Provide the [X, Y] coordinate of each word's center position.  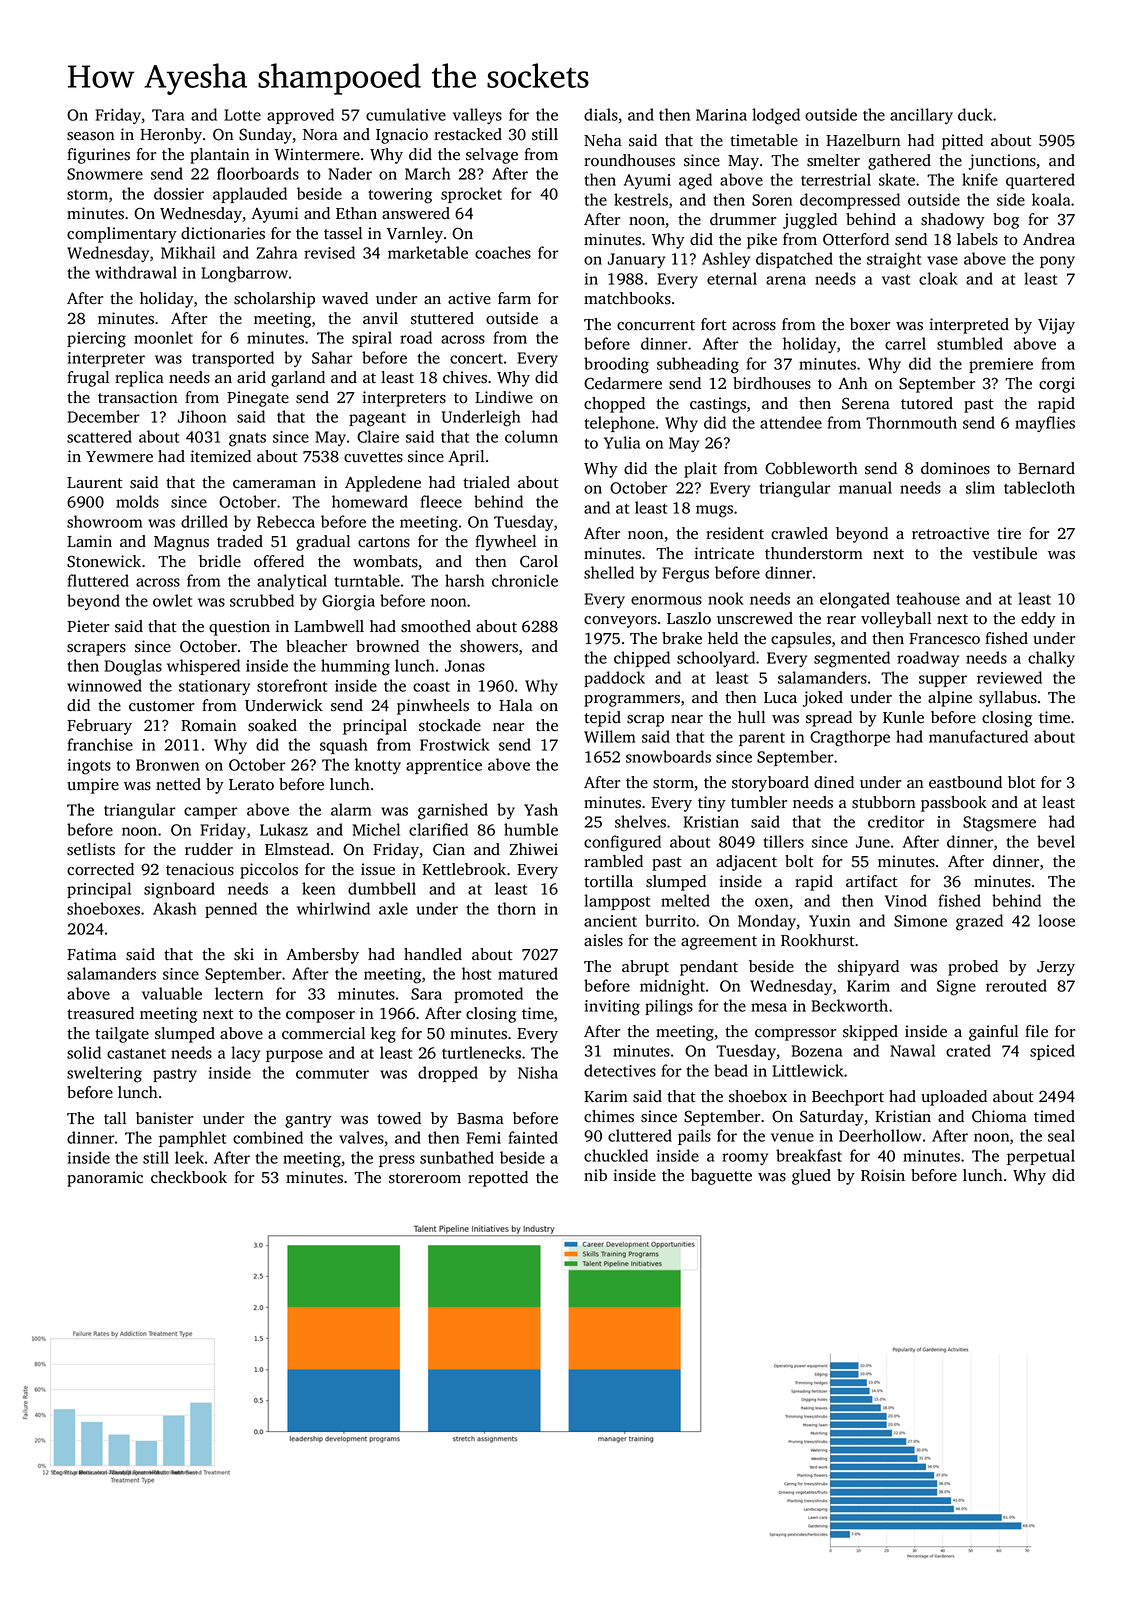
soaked [272, 725]
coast [431, 687]
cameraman [274, 484]
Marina [721, 115]
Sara [426, 994]
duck [975, 114]
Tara [168, 115]
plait [700, 470]
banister [164, 1118]
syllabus [1008, 699]
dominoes [955, 468]
